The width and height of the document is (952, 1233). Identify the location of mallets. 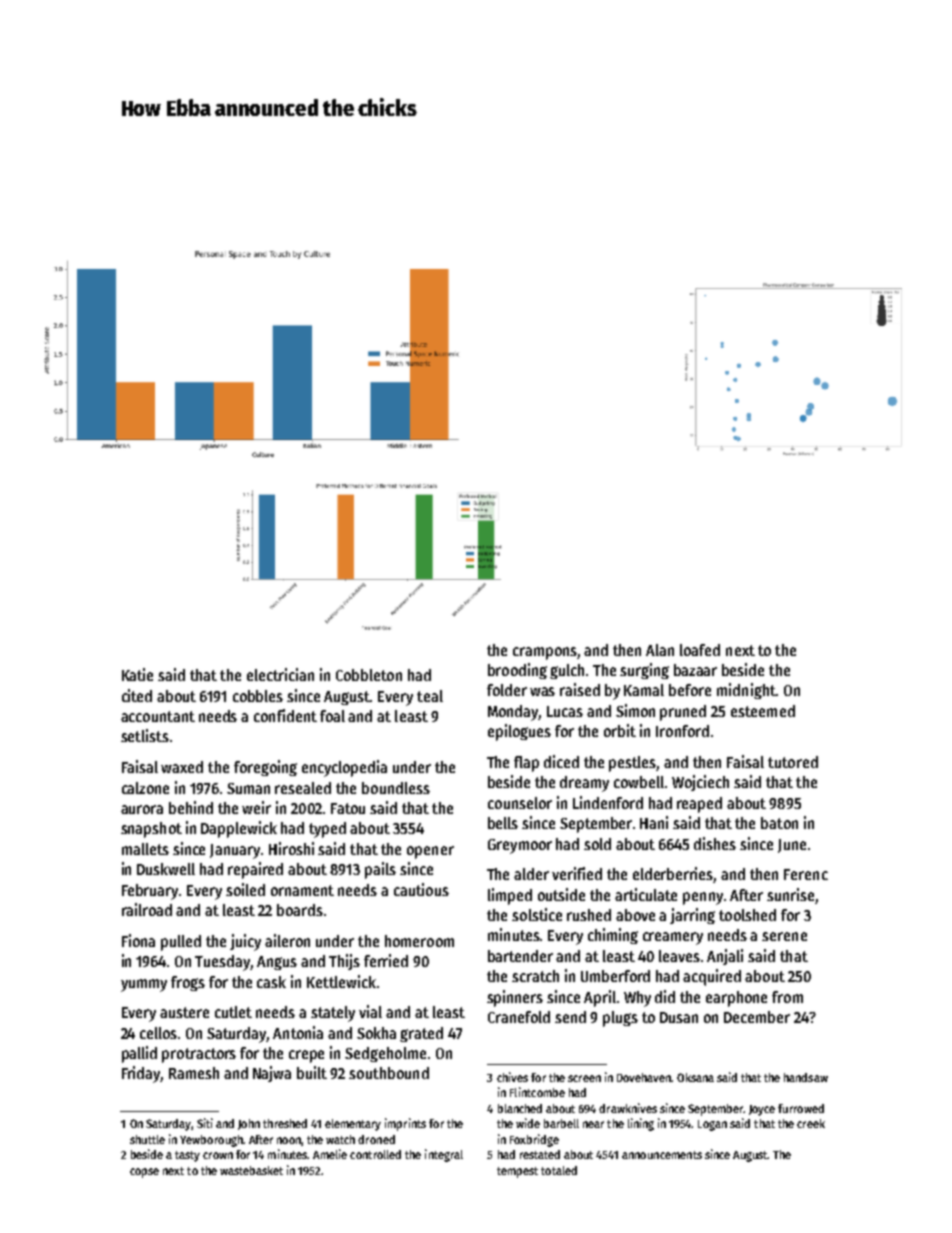
(145, 849).
